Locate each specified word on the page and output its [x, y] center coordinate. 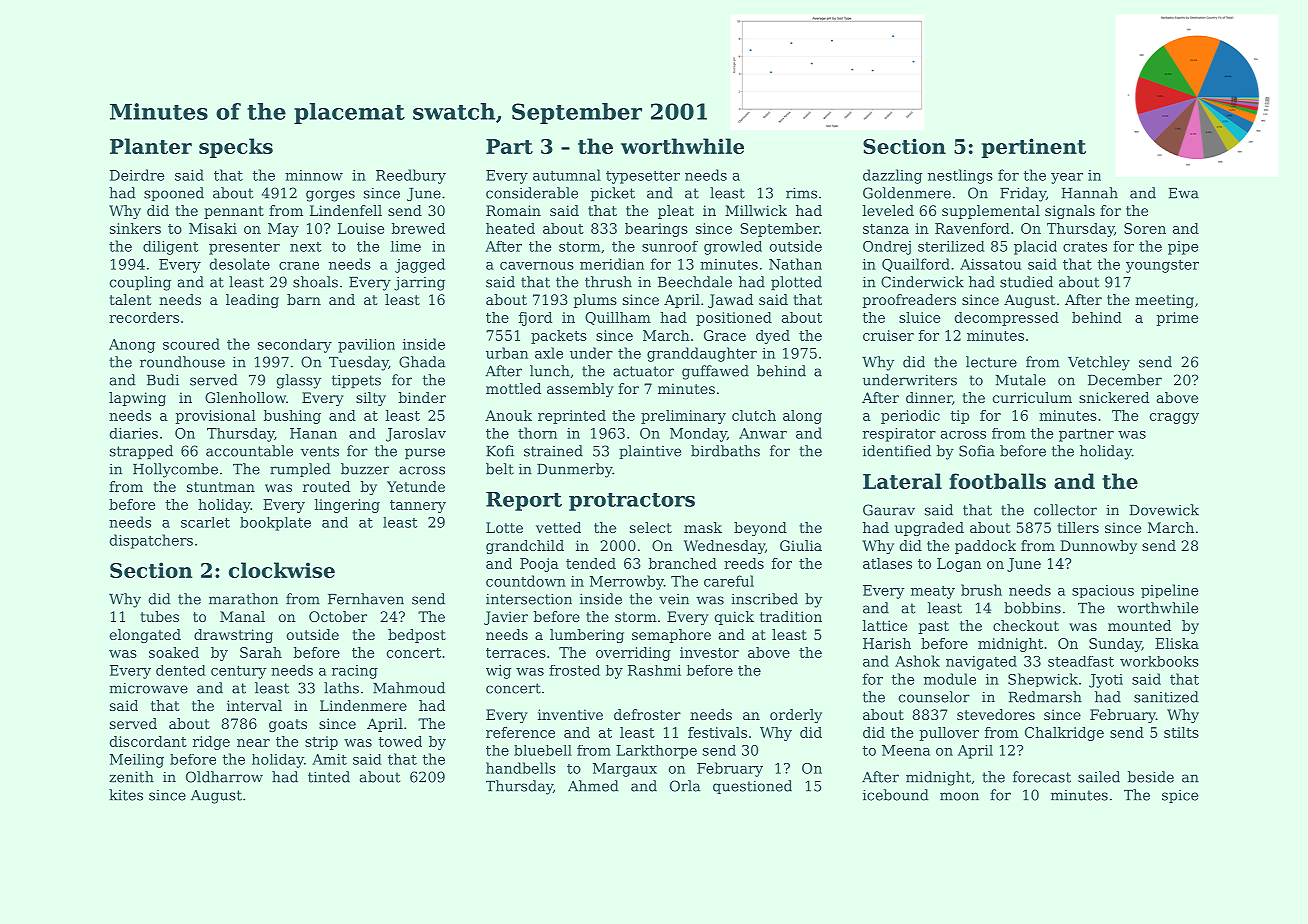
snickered [1114, 397]
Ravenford [972, 228]
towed [400, 741]
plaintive [650, 452]
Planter [151, 146]
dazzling [892, 176]
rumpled [300, 470]
